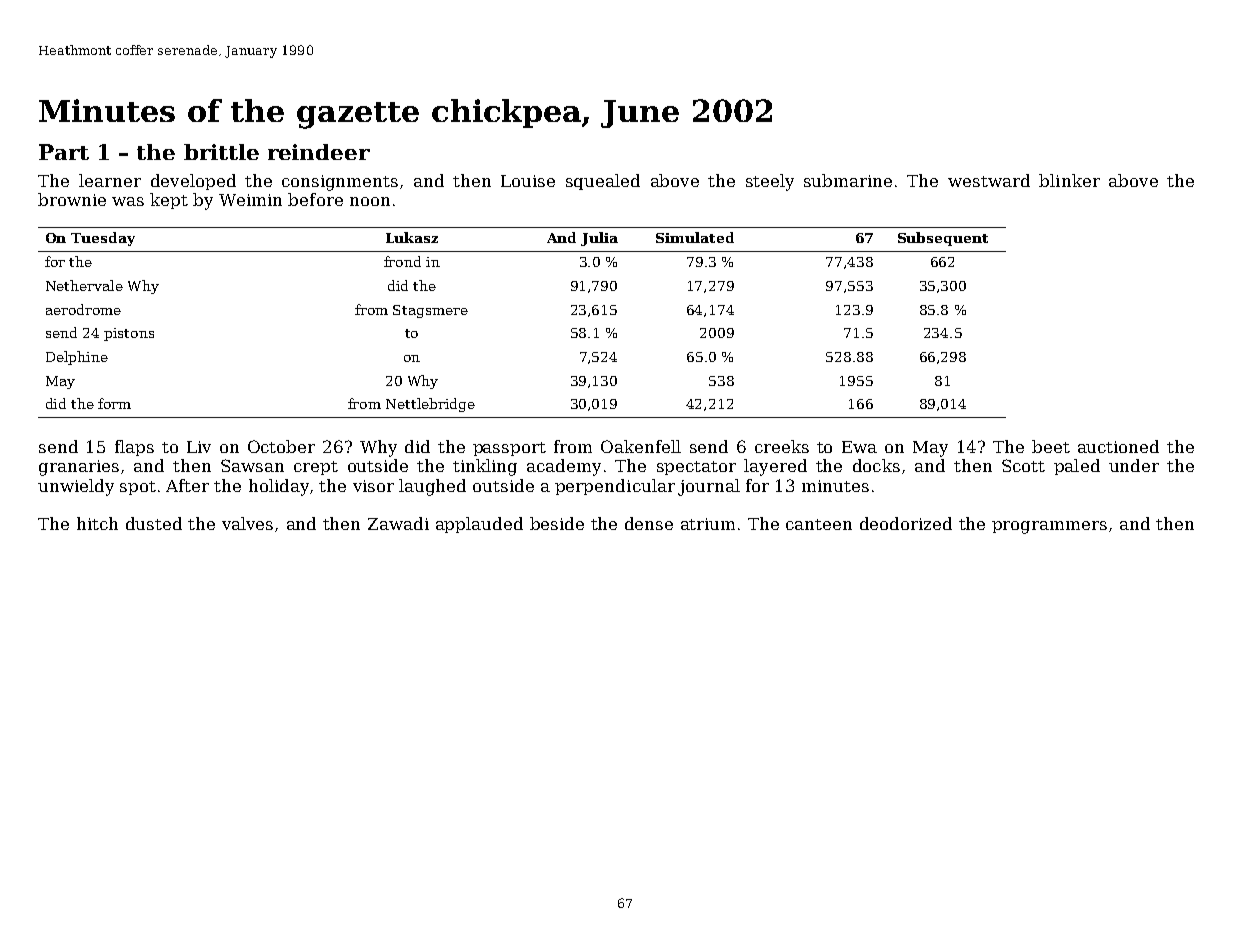 The image size is (1233, 952). Describe the element at coordinates (1069, 180) in the screenshot. I see `blinker` at that location.
